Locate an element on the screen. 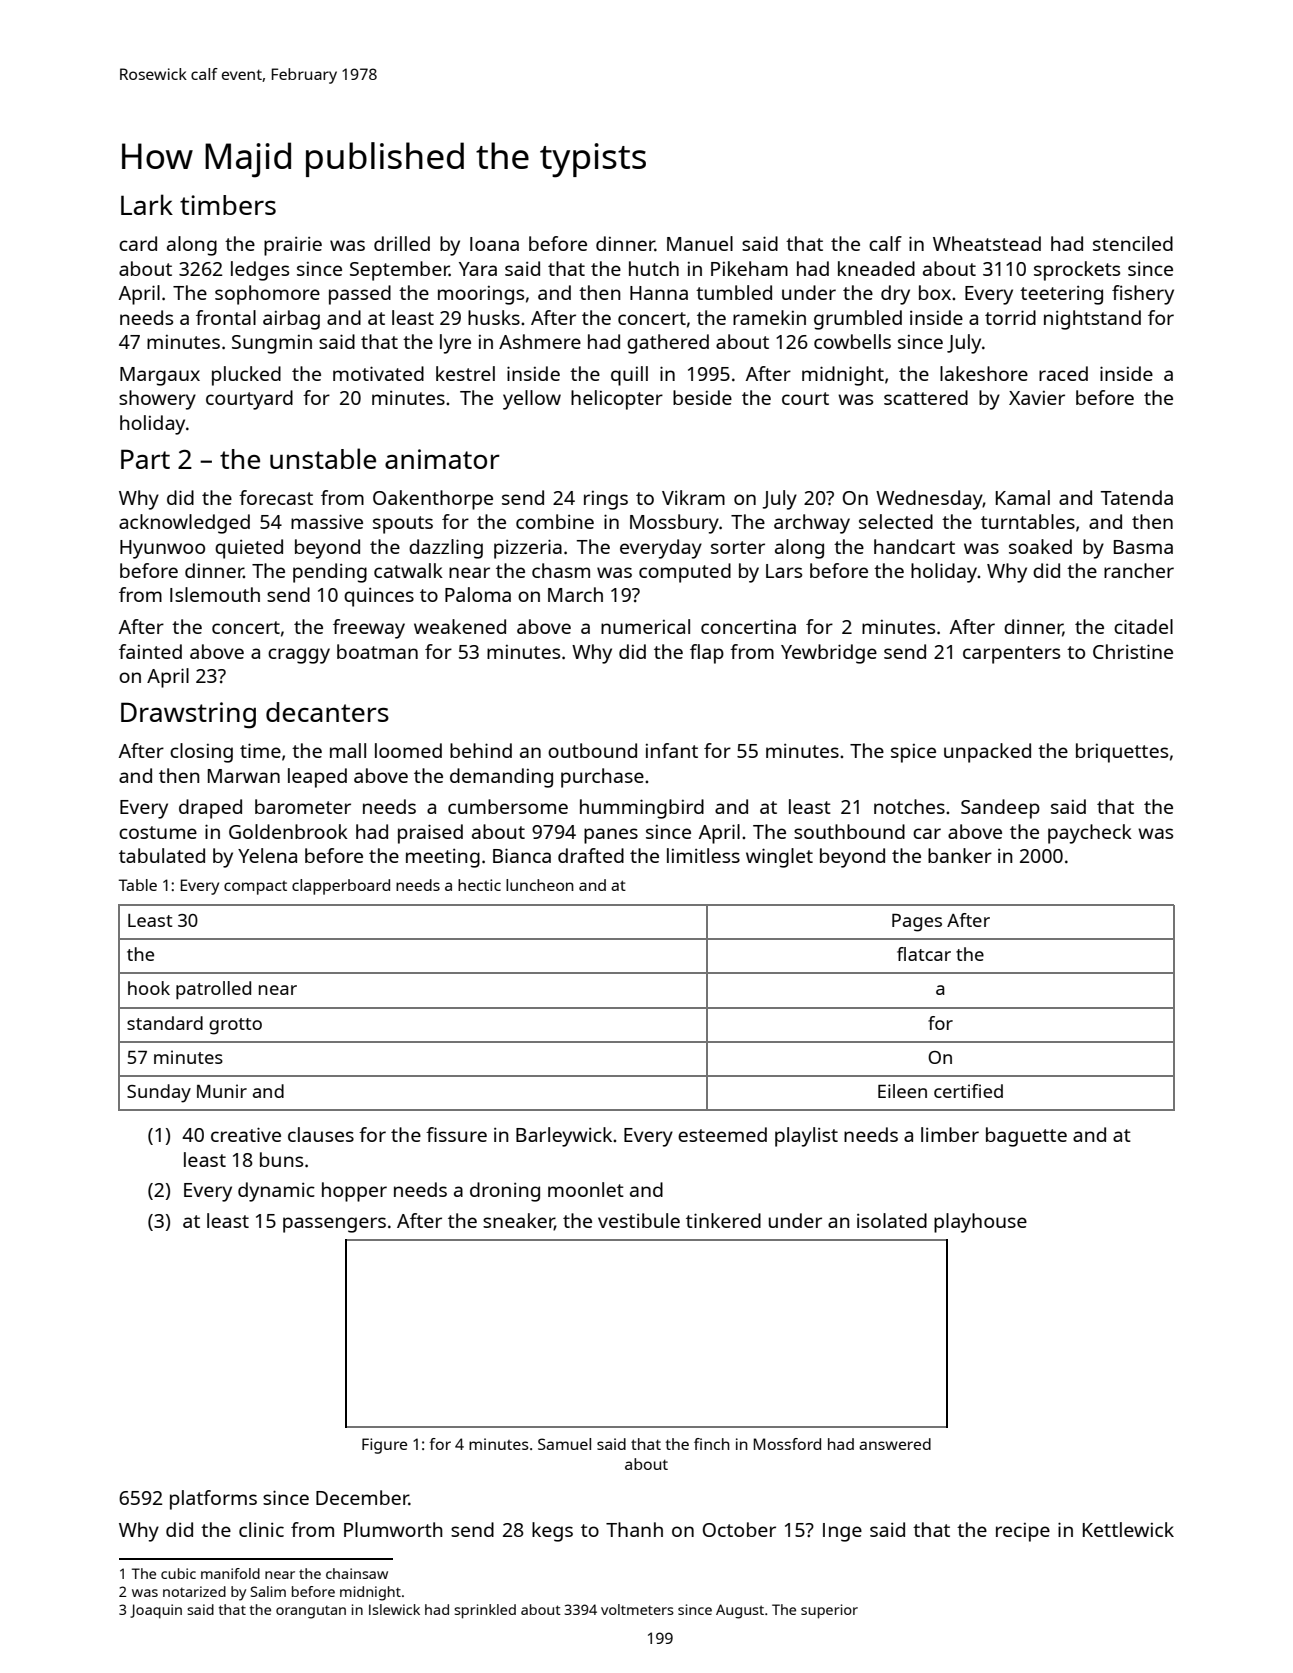 Image resolution: width=1293 pixels, height=1673 pixels. isolated is located at coordinates (892, 1220).
